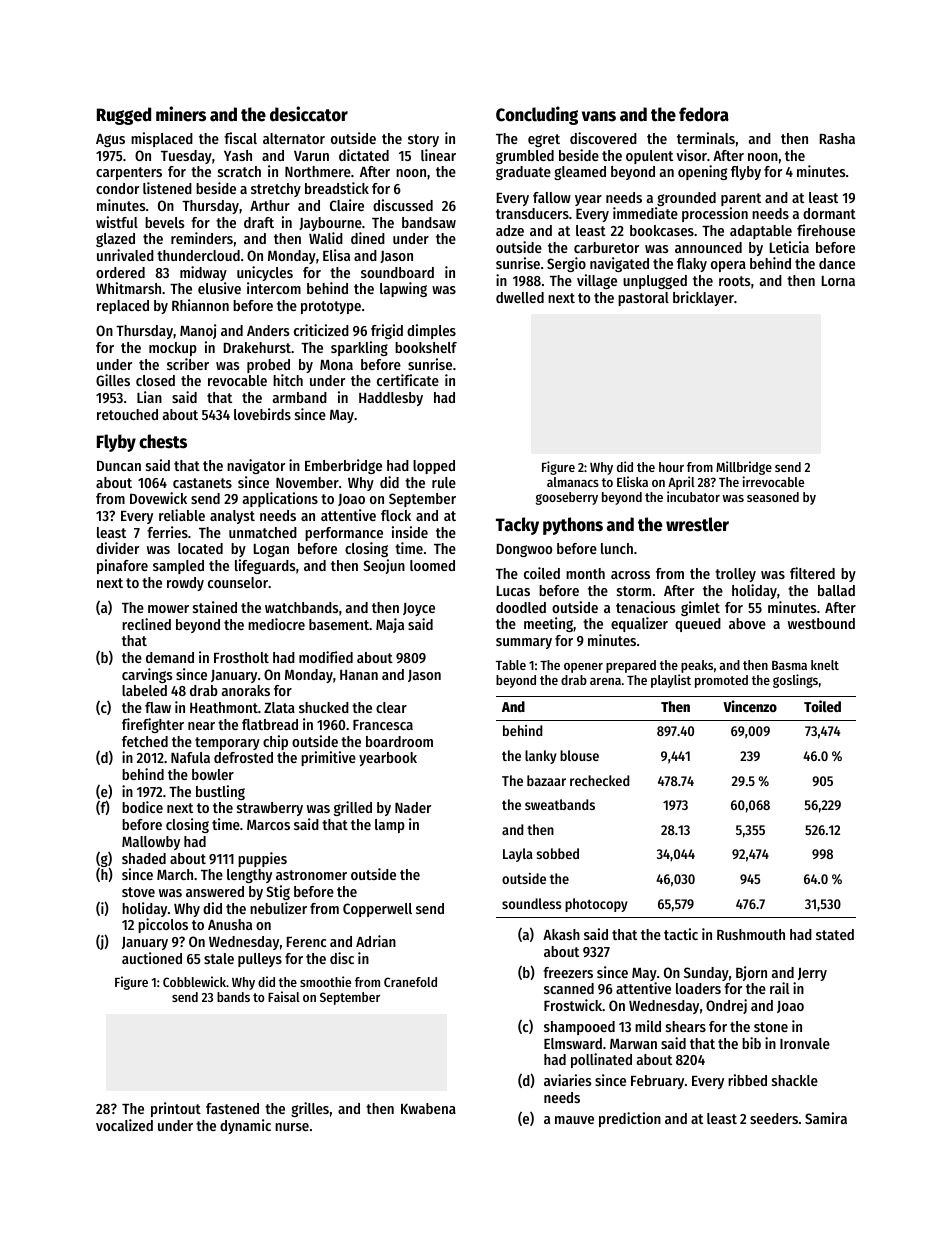 Image resolution: width=952 pixels, height=1233 pixels. I want to click on above, so click(747, 623).
